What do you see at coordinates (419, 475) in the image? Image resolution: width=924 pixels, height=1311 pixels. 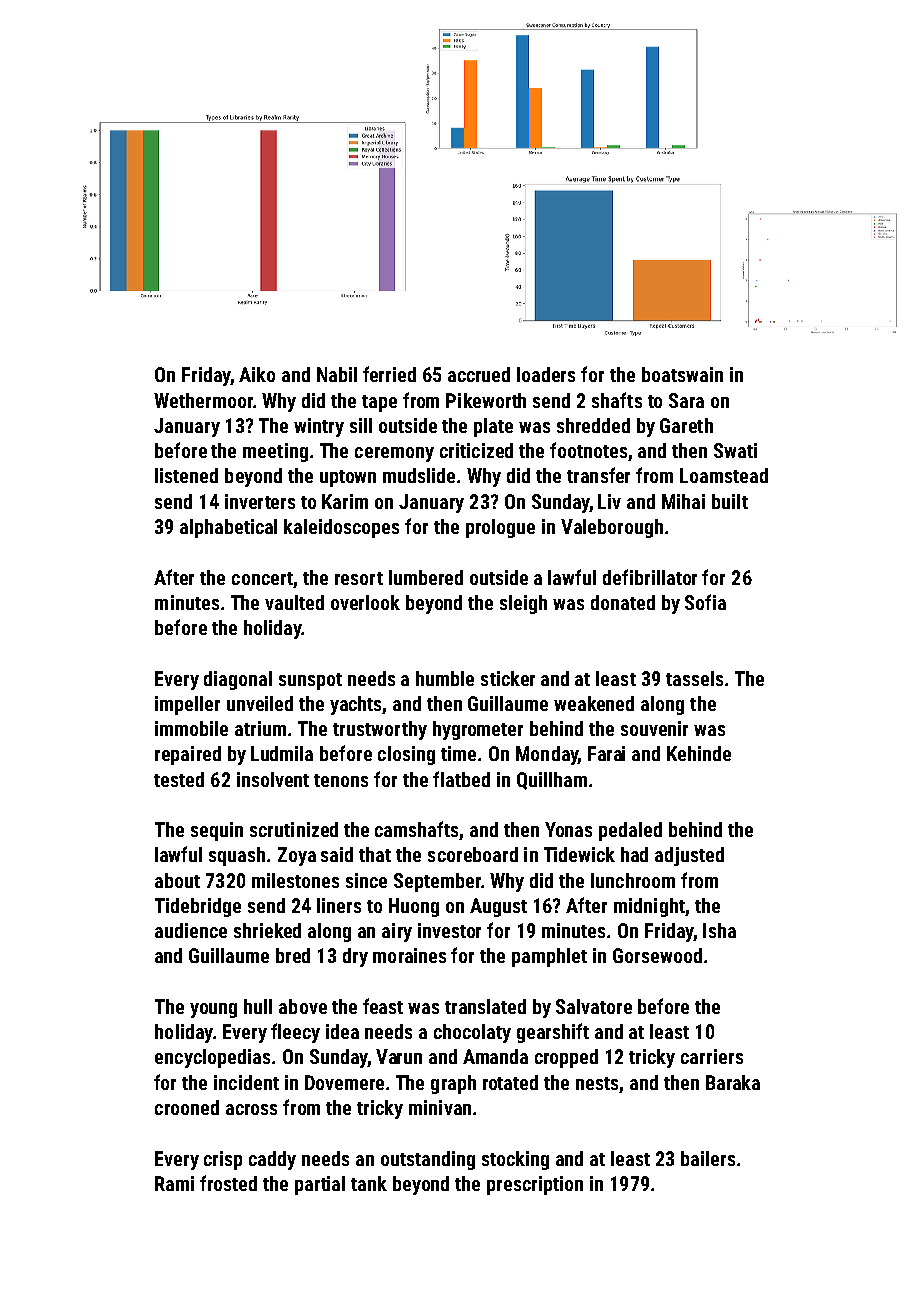 I see `mudslide` at bounding box center [419, 475].
